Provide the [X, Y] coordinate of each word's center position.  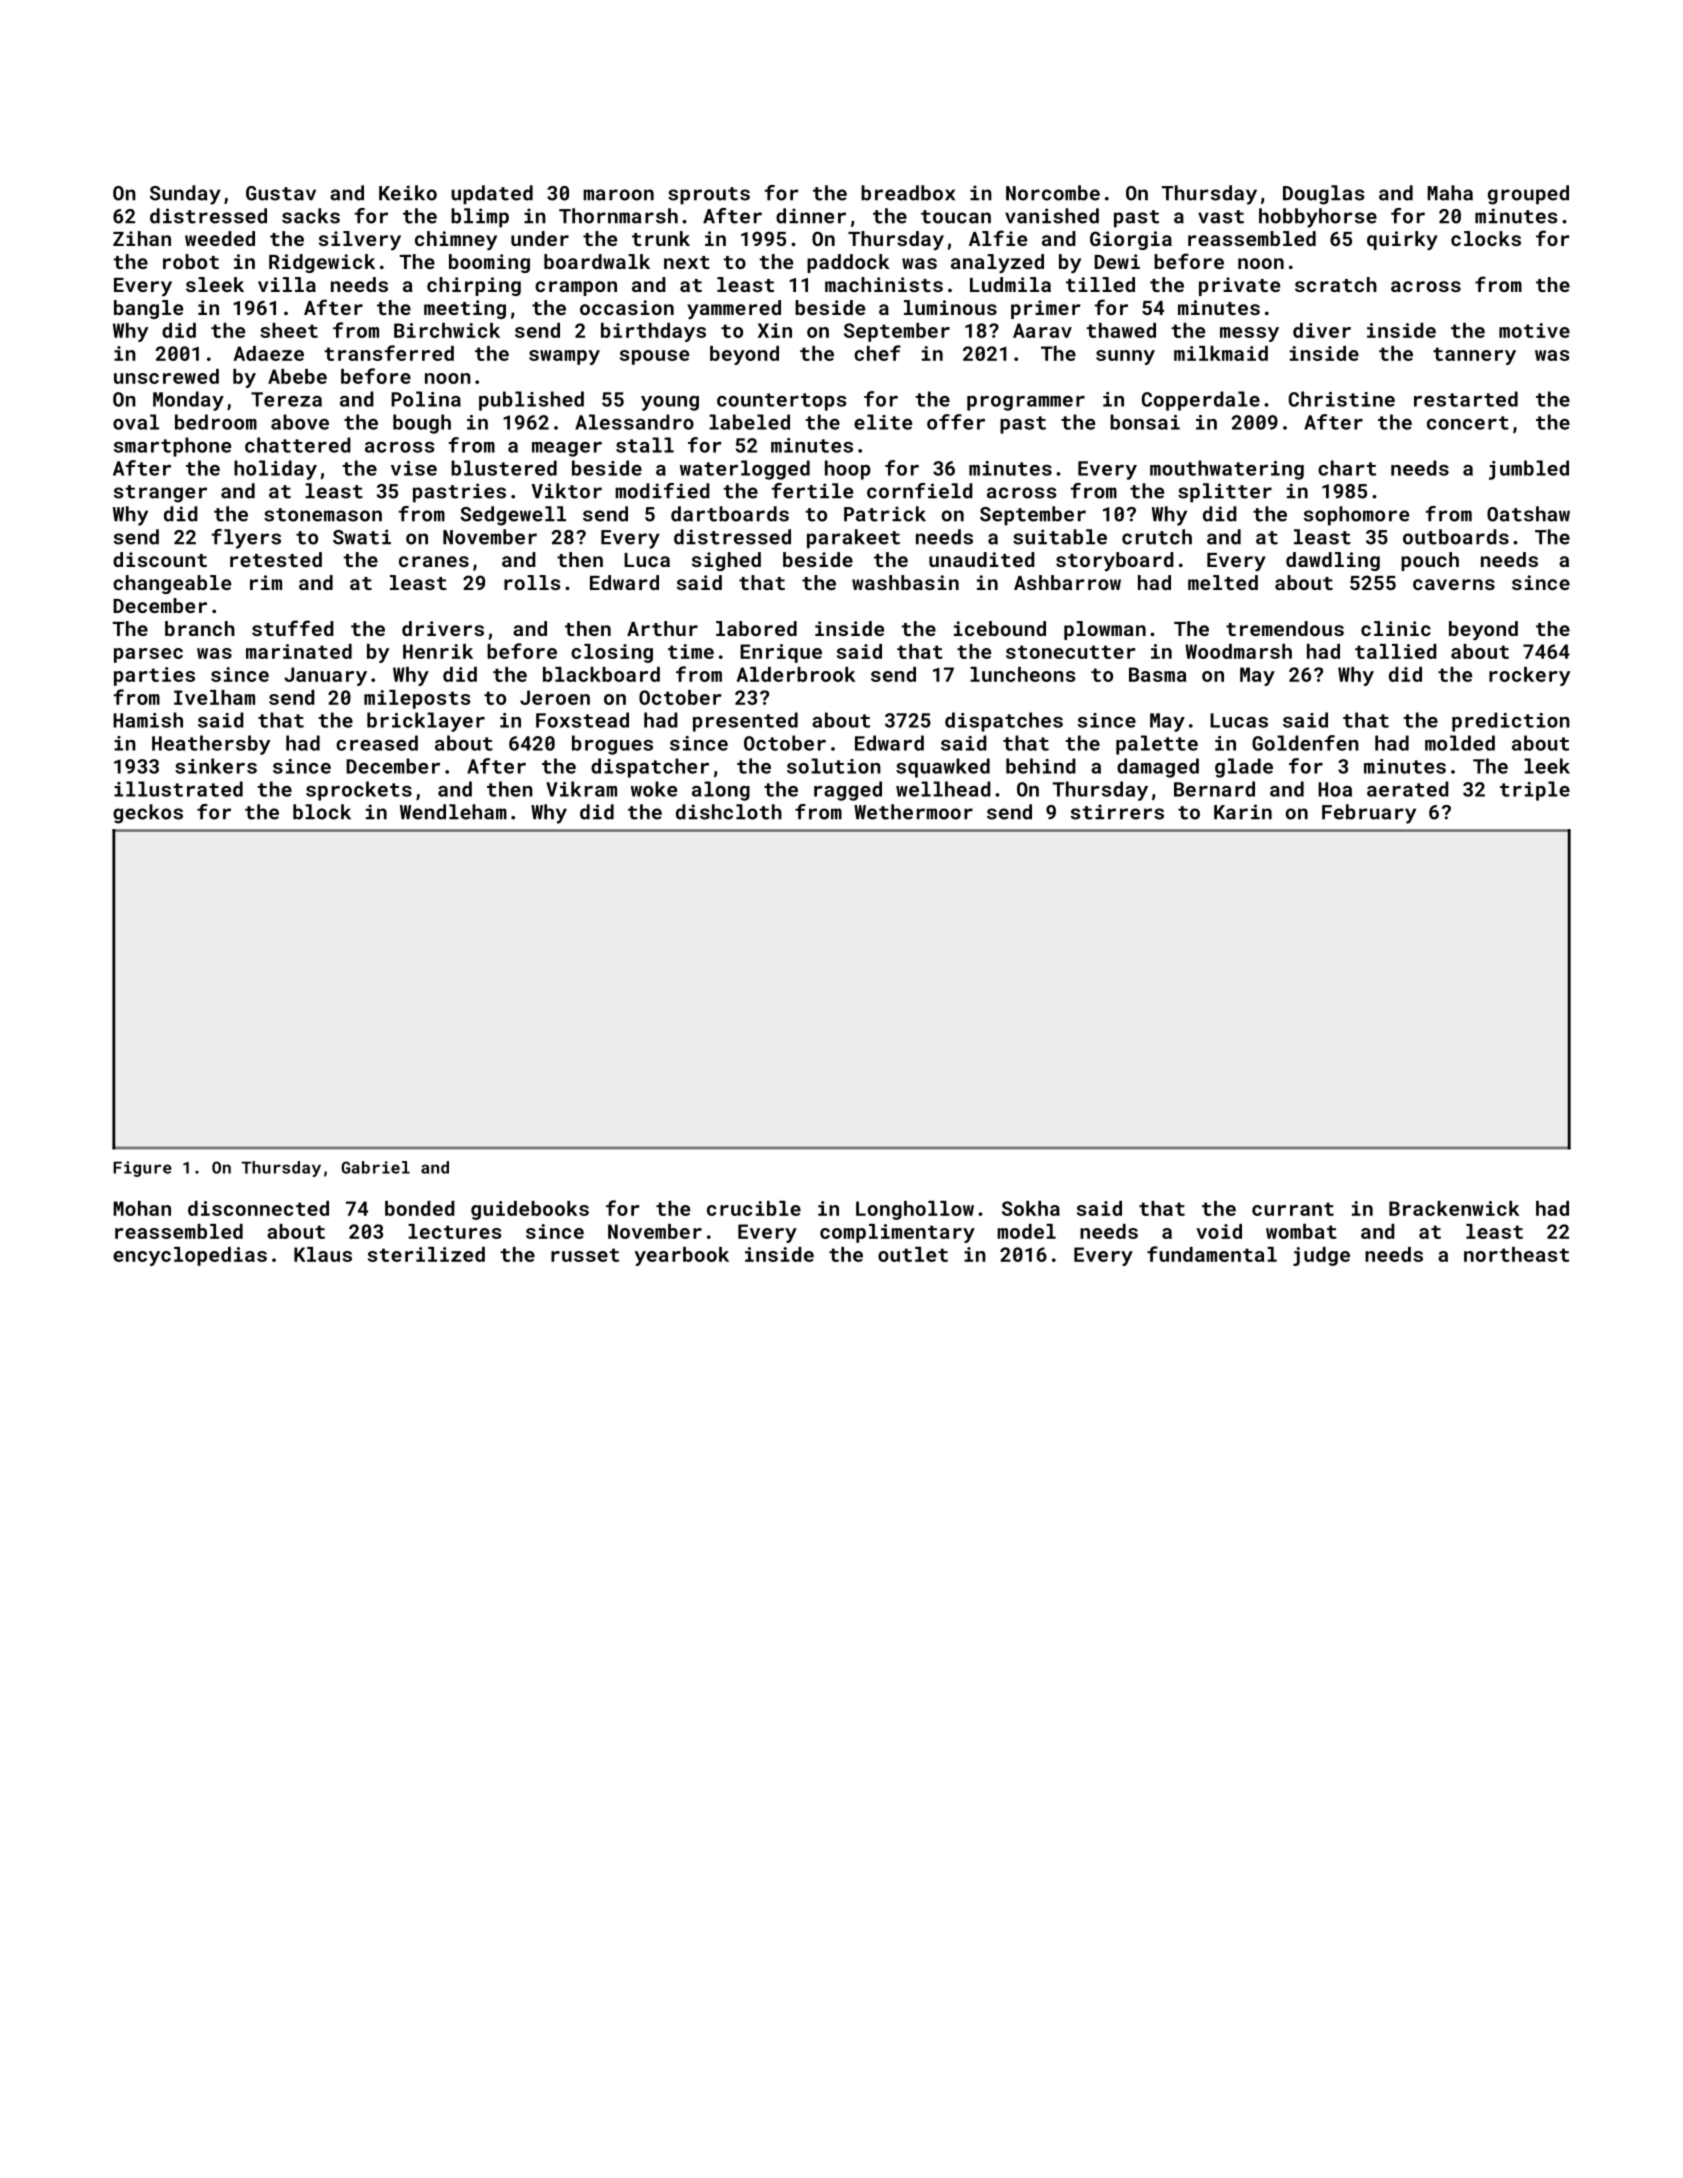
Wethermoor [913, 812]
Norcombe [1053, 193]
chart [1347, 468]
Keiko [408, 193]
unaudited [982, 559]
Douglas [1324, 195]
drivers [443, 628]
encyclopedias [190, 1256]
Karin [1243, 812]
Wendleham [453, 812]
